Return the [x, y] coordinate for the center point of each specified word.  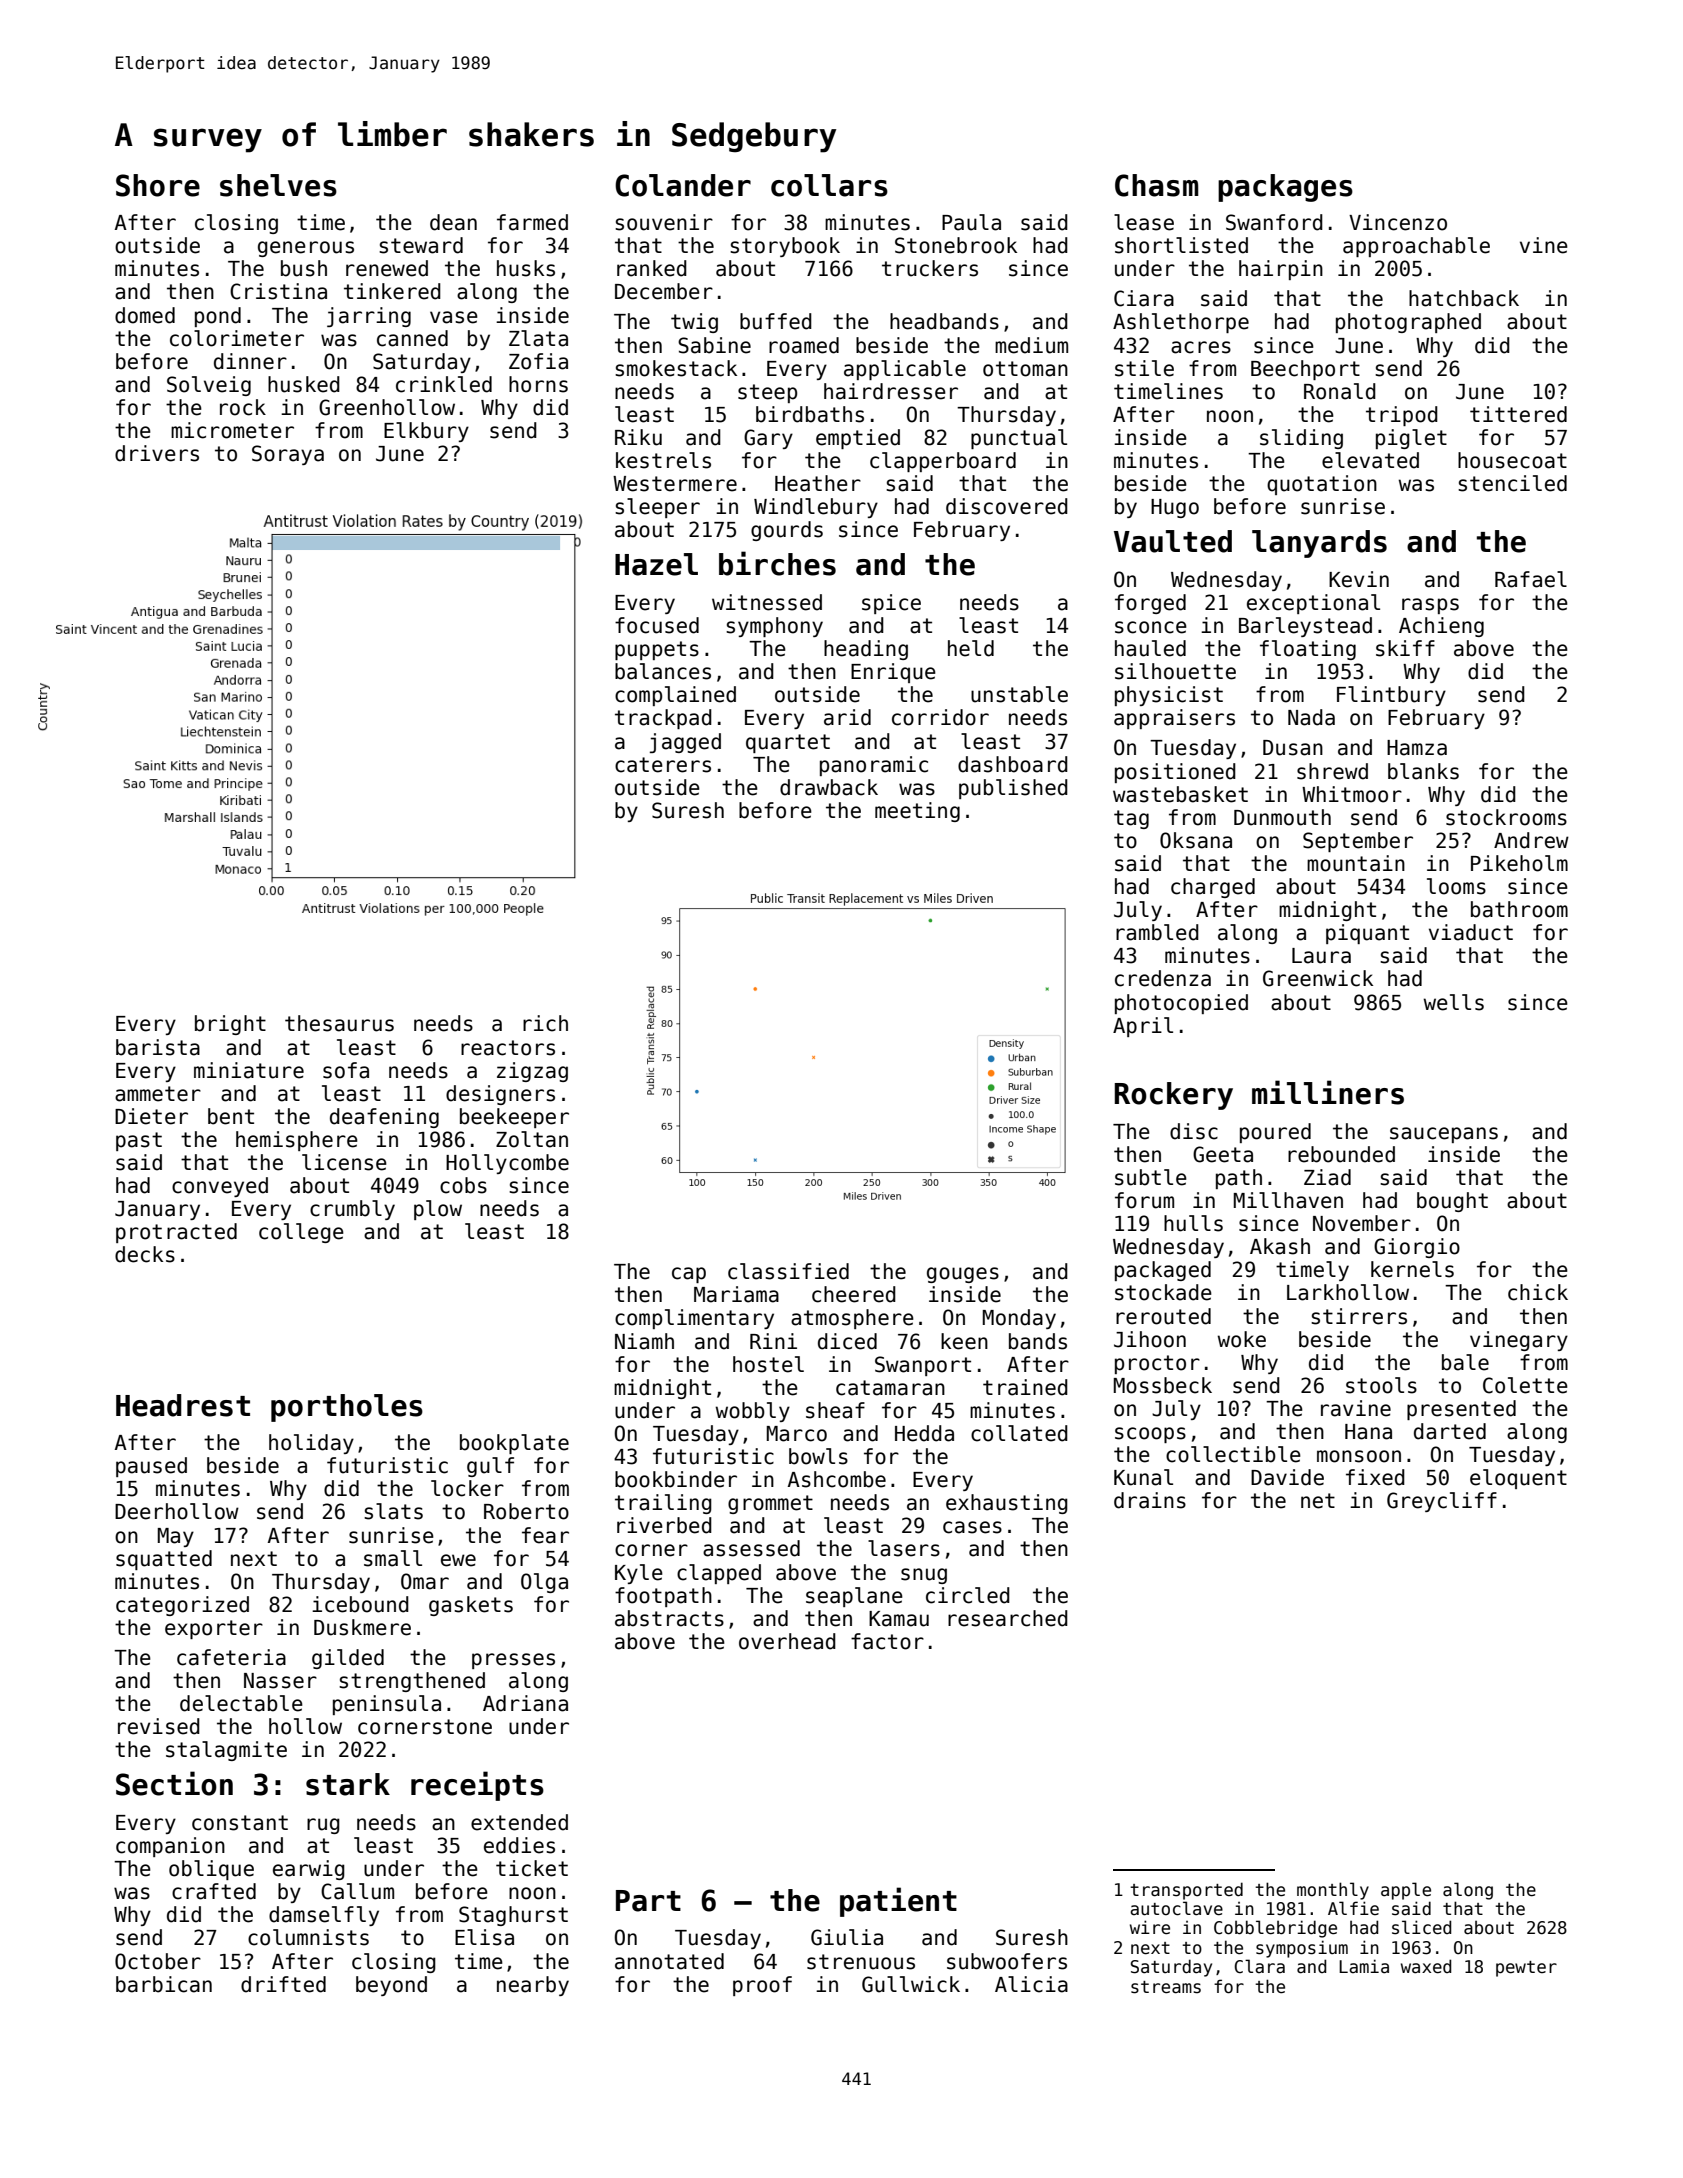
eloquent [1518, 1479]
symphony [774, 627]
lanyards [1319, 544]
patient [898, 1902]
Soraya [288, 455]
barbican [164, 1984]
